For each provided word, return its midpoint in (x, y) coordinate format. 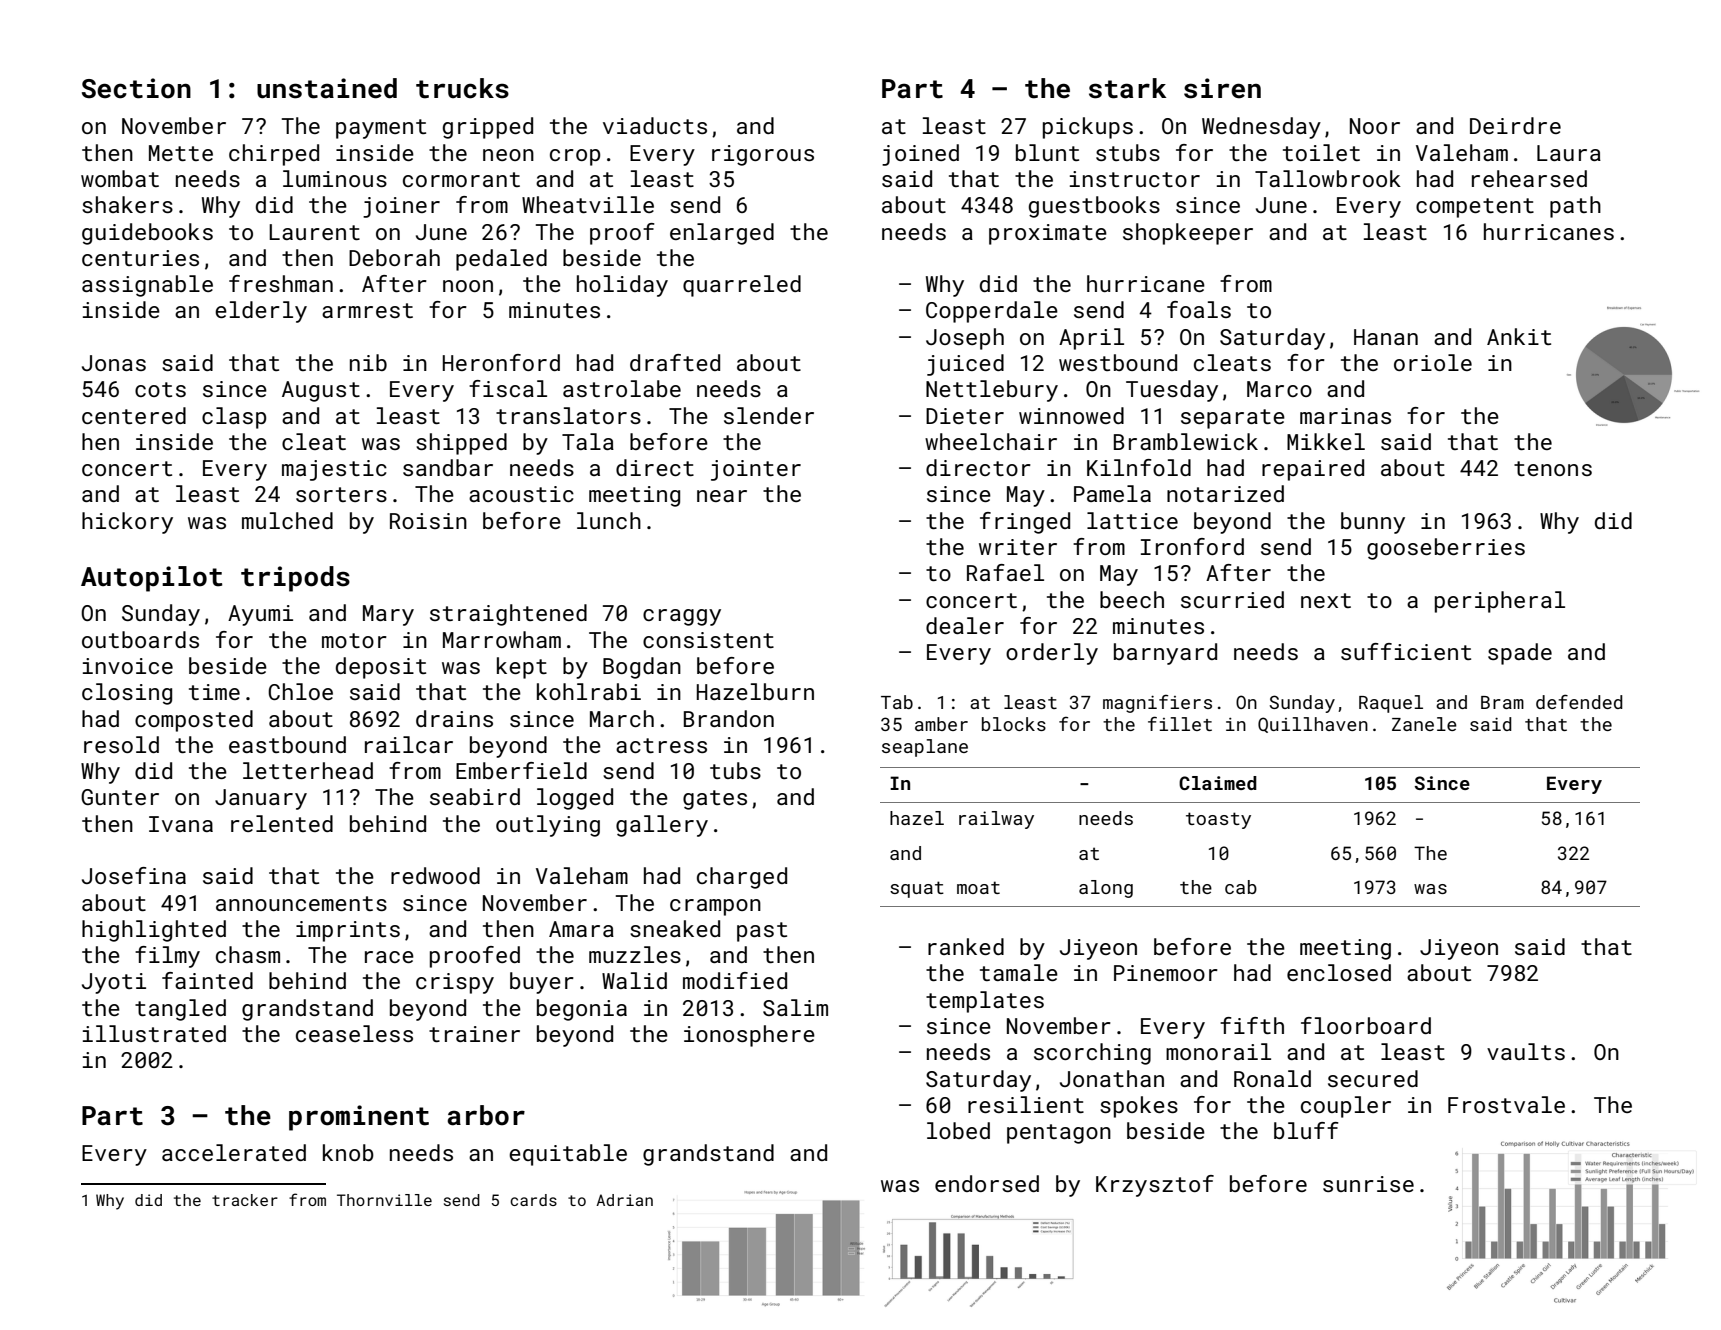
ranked (966, 946)
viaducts (655, 125)
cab (1241, 887)
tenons (1553, 468)
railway (996, 820)
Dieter (965, 416)
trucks (462, 88)
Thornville (384, 1200)
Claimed (1218, 783)
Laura (1569, 153)
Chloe (300, 691)
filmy (167, 957)
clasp (234, 418)
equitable (568, 1155)
